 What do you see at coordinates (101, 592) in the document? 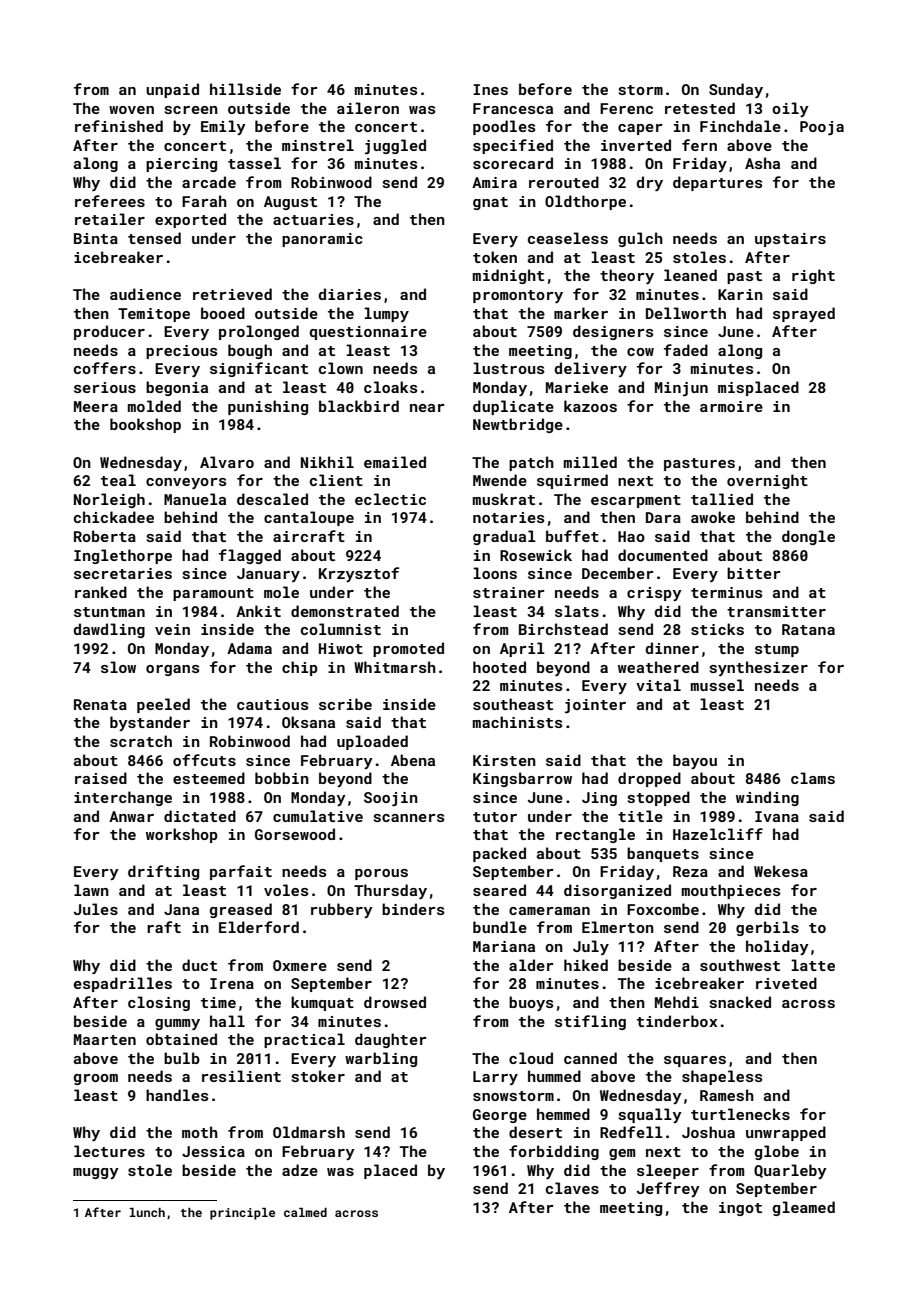
I see `ranked` at bounding box center [101, 592].
